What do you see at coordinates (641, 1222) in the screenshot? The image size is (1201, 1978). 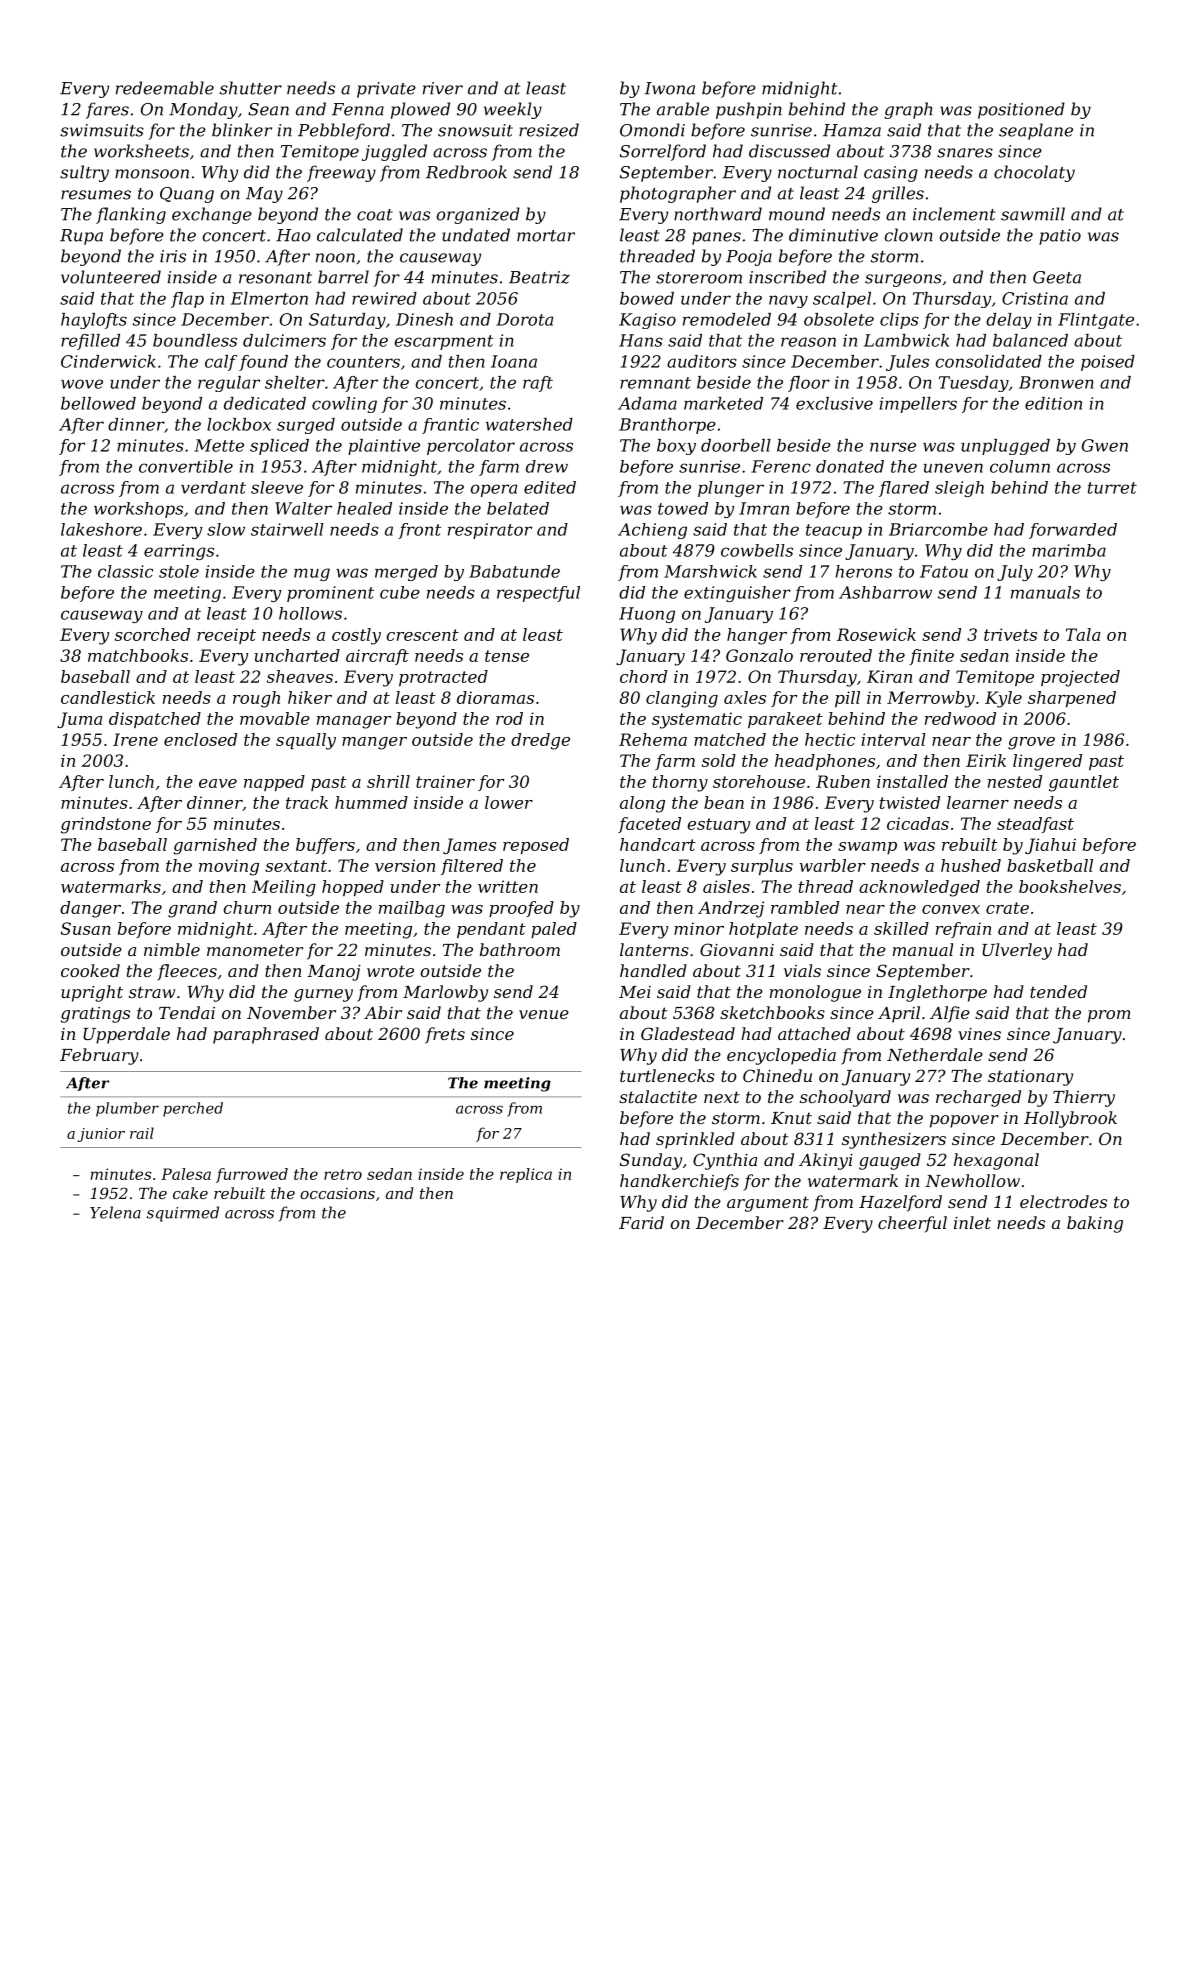 I see `Farid` at bounding box center [641, 1222].
